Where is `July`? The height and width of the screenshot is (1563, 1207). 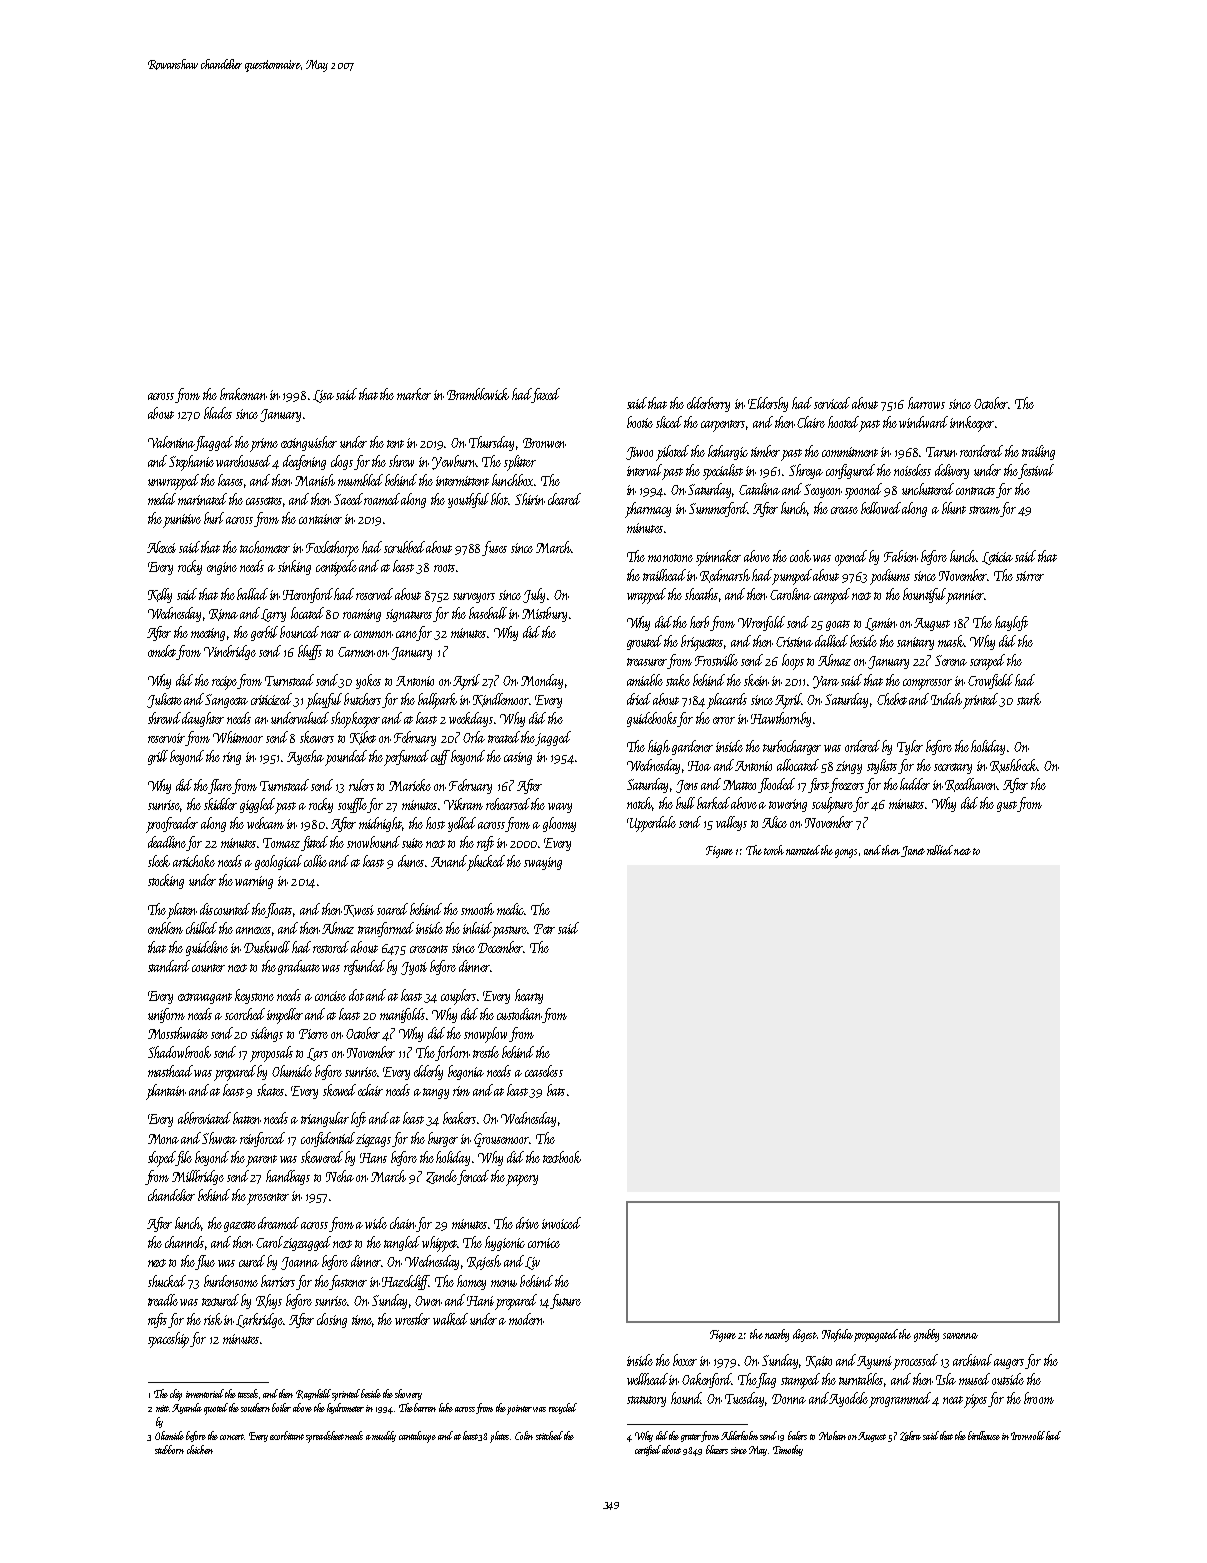 July is located at coordinates (534, 595).
